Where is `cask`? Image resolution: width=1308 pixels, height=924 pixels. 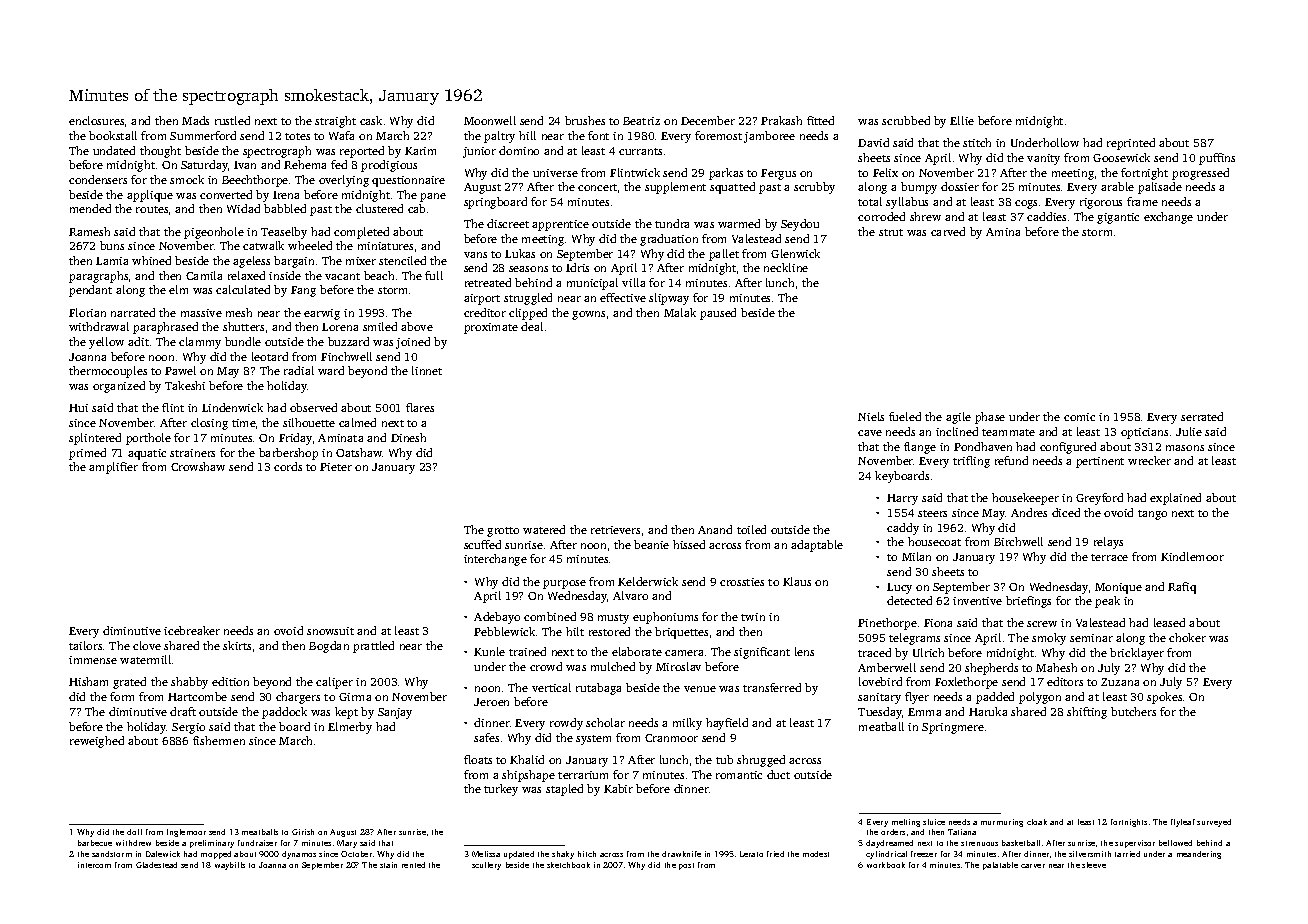 cask is located at coordinates (371, 120).
